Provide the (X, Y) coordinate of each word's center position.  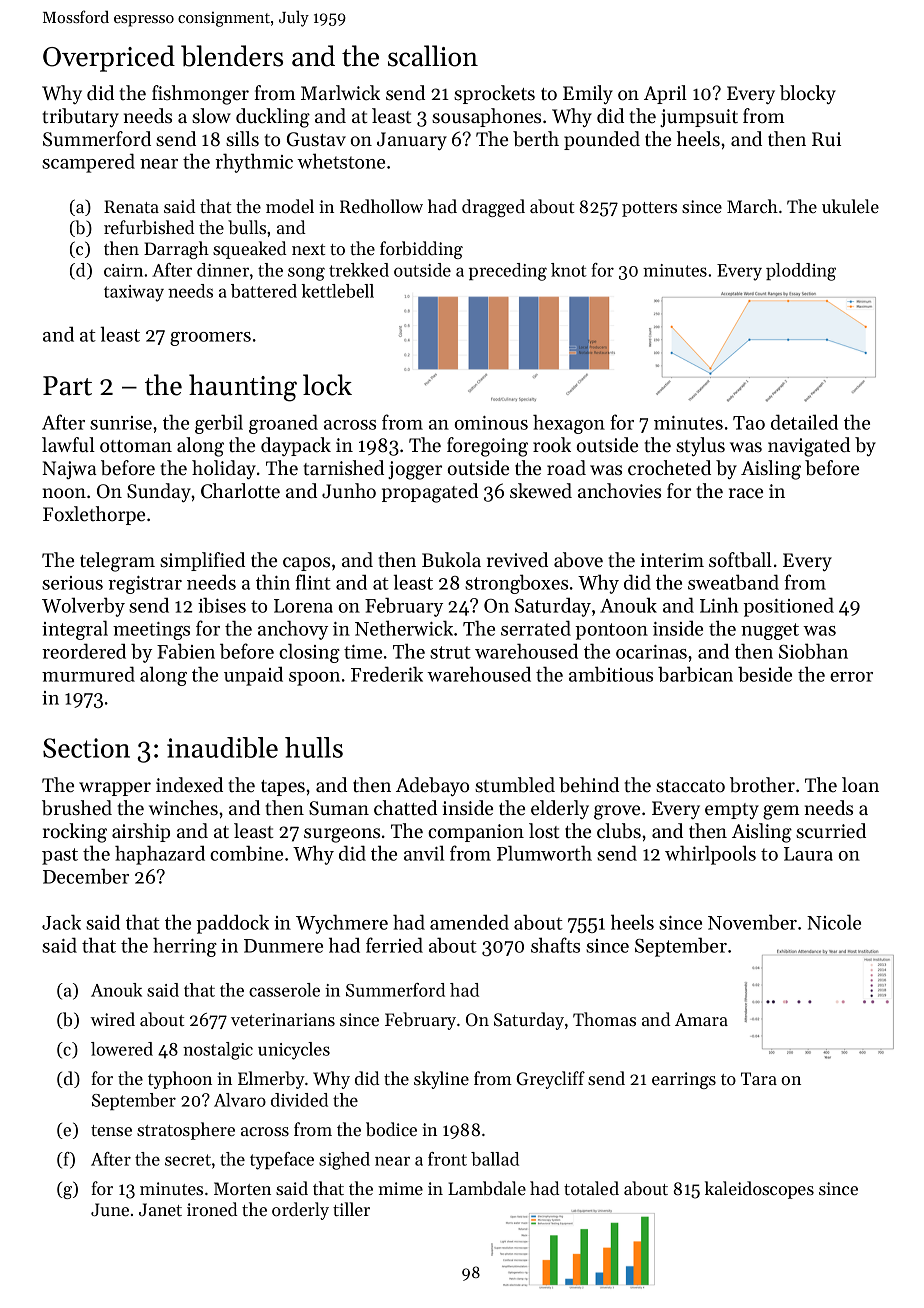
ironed (212, 1209)
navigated (809, 447)
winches (183, 808)
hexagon (569, 424)
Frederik (387, 674)
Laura (808, 854)
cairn (123, 270)
